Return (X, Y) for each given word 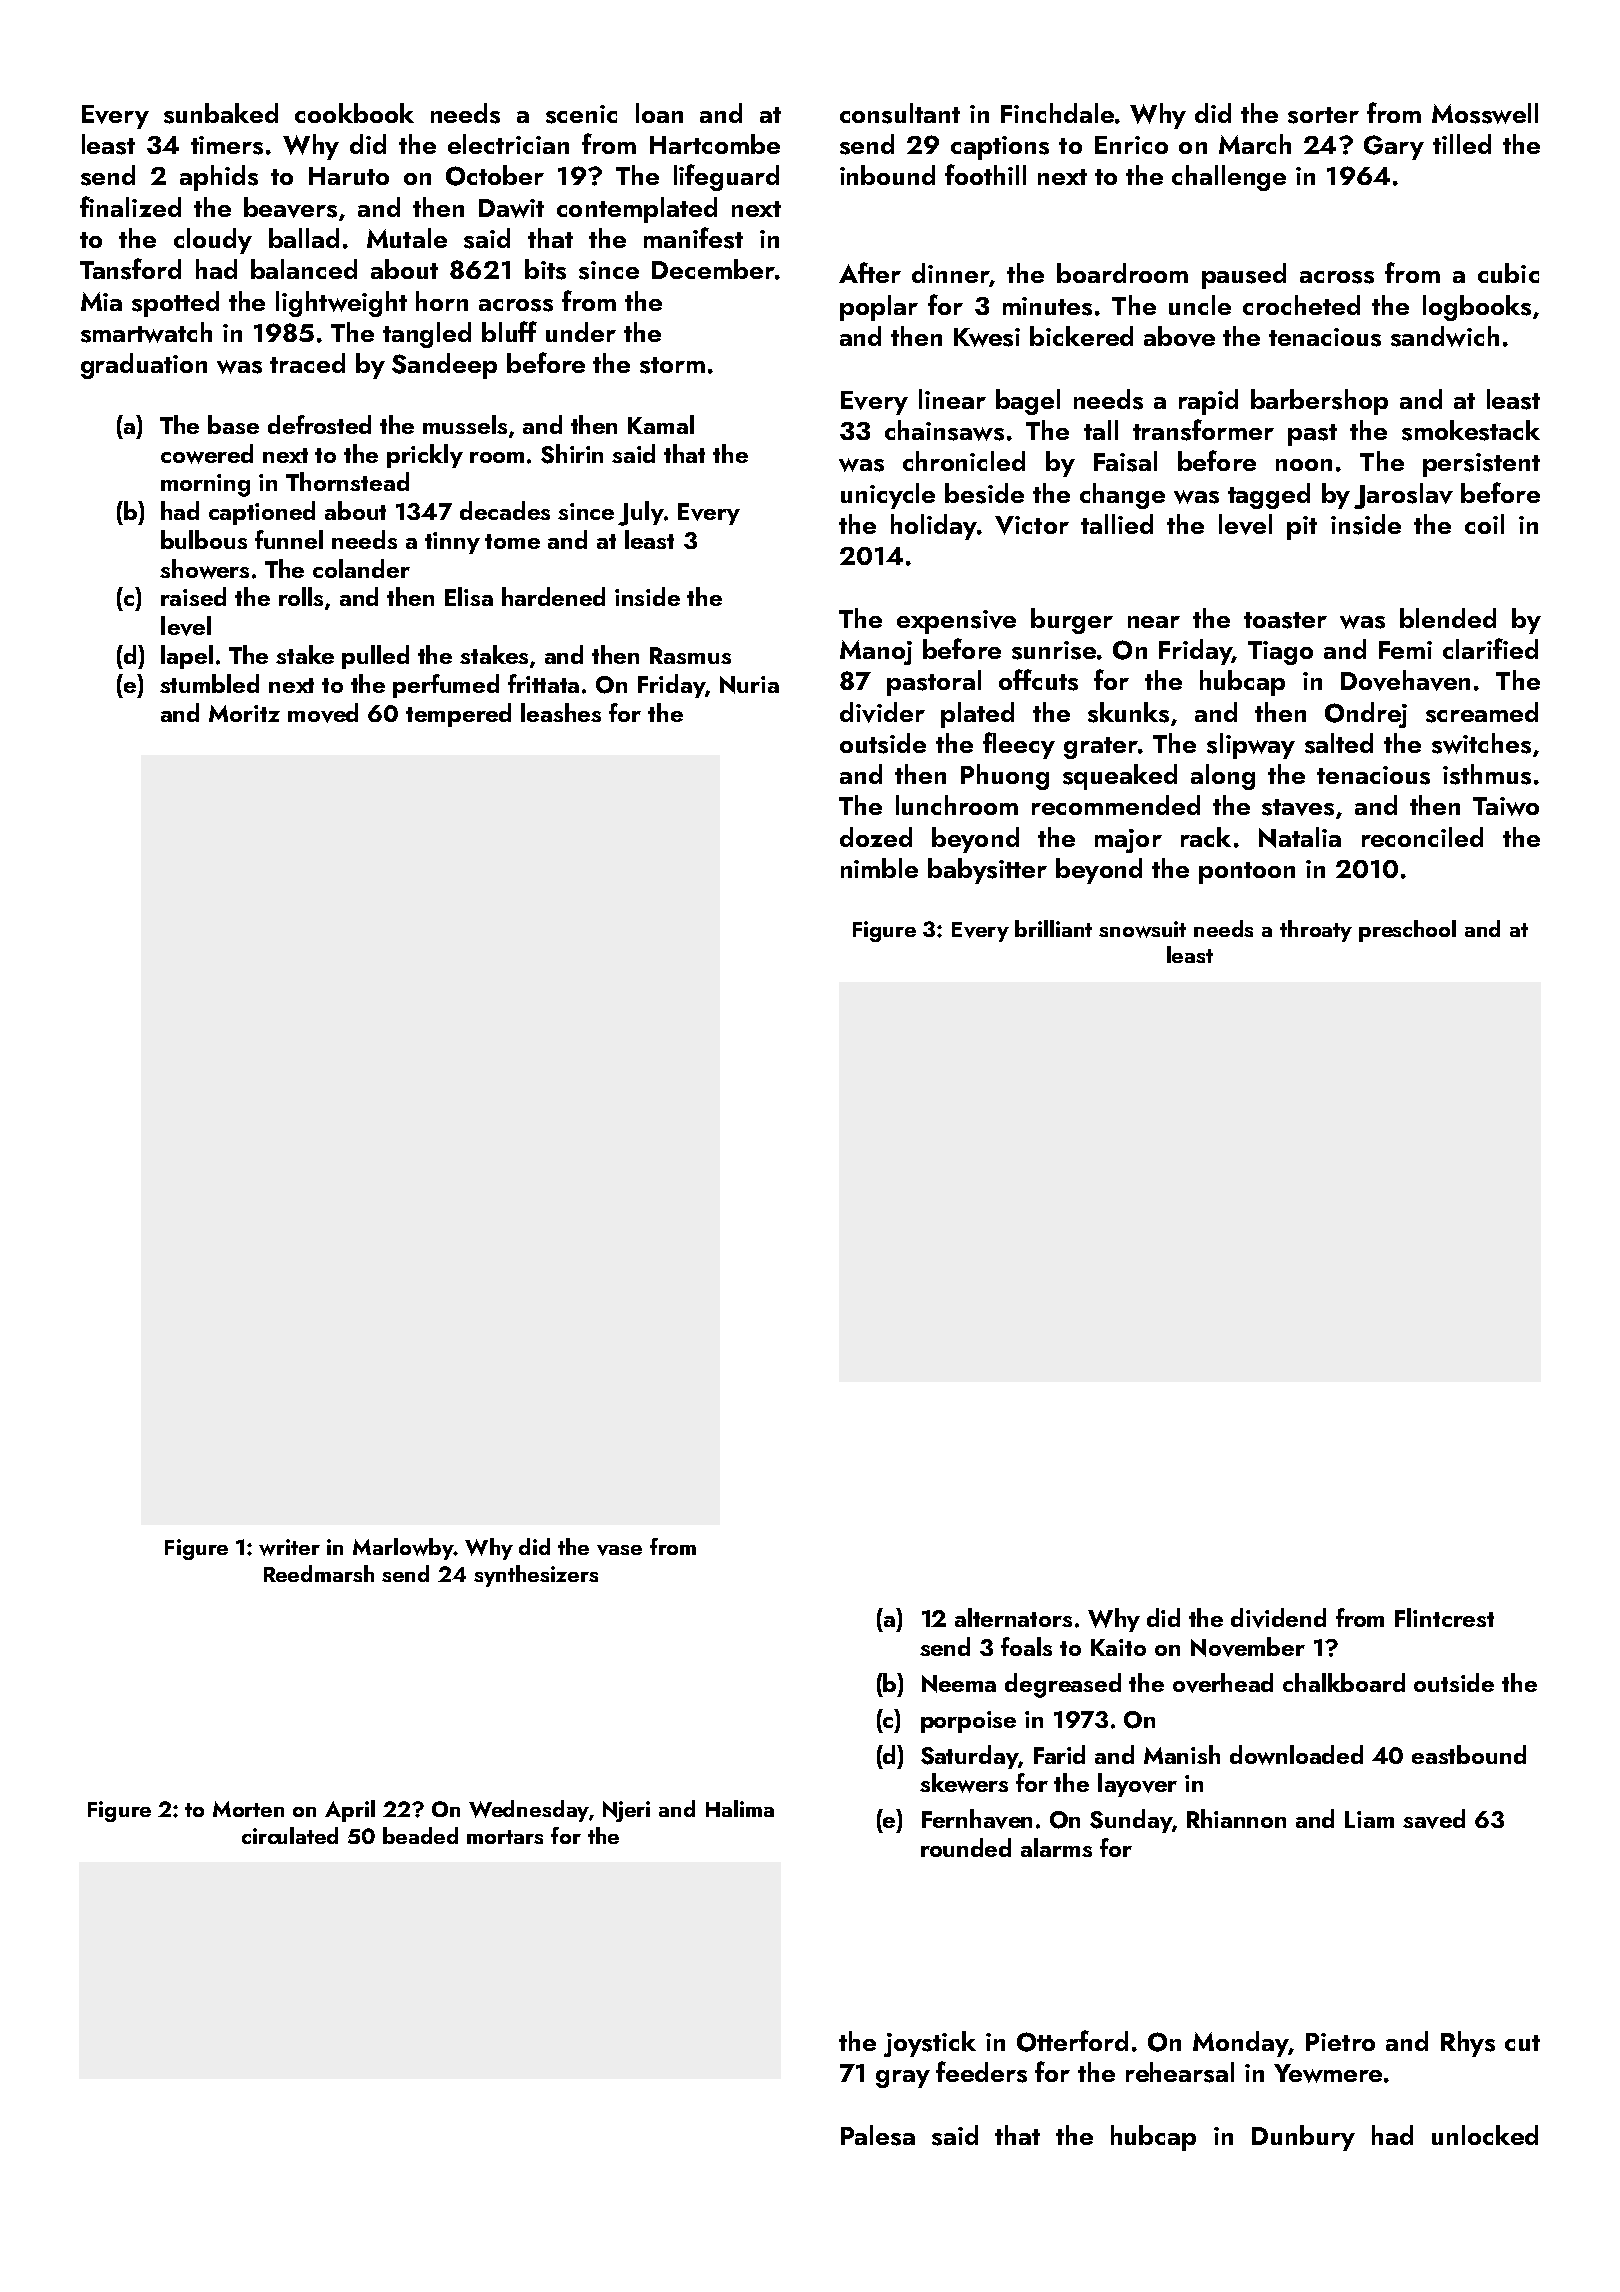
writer (289, 1547)
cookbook (354, 113)
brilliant (1053, 928)
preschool (1407, 931)
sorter (1323, 115)
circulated (290, 1835)
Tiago (1280, 653)
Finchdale (1057, 113)
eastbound (1469, 1754)
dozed (876, 837)
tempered (458, 715)
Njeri (626, 1811)
